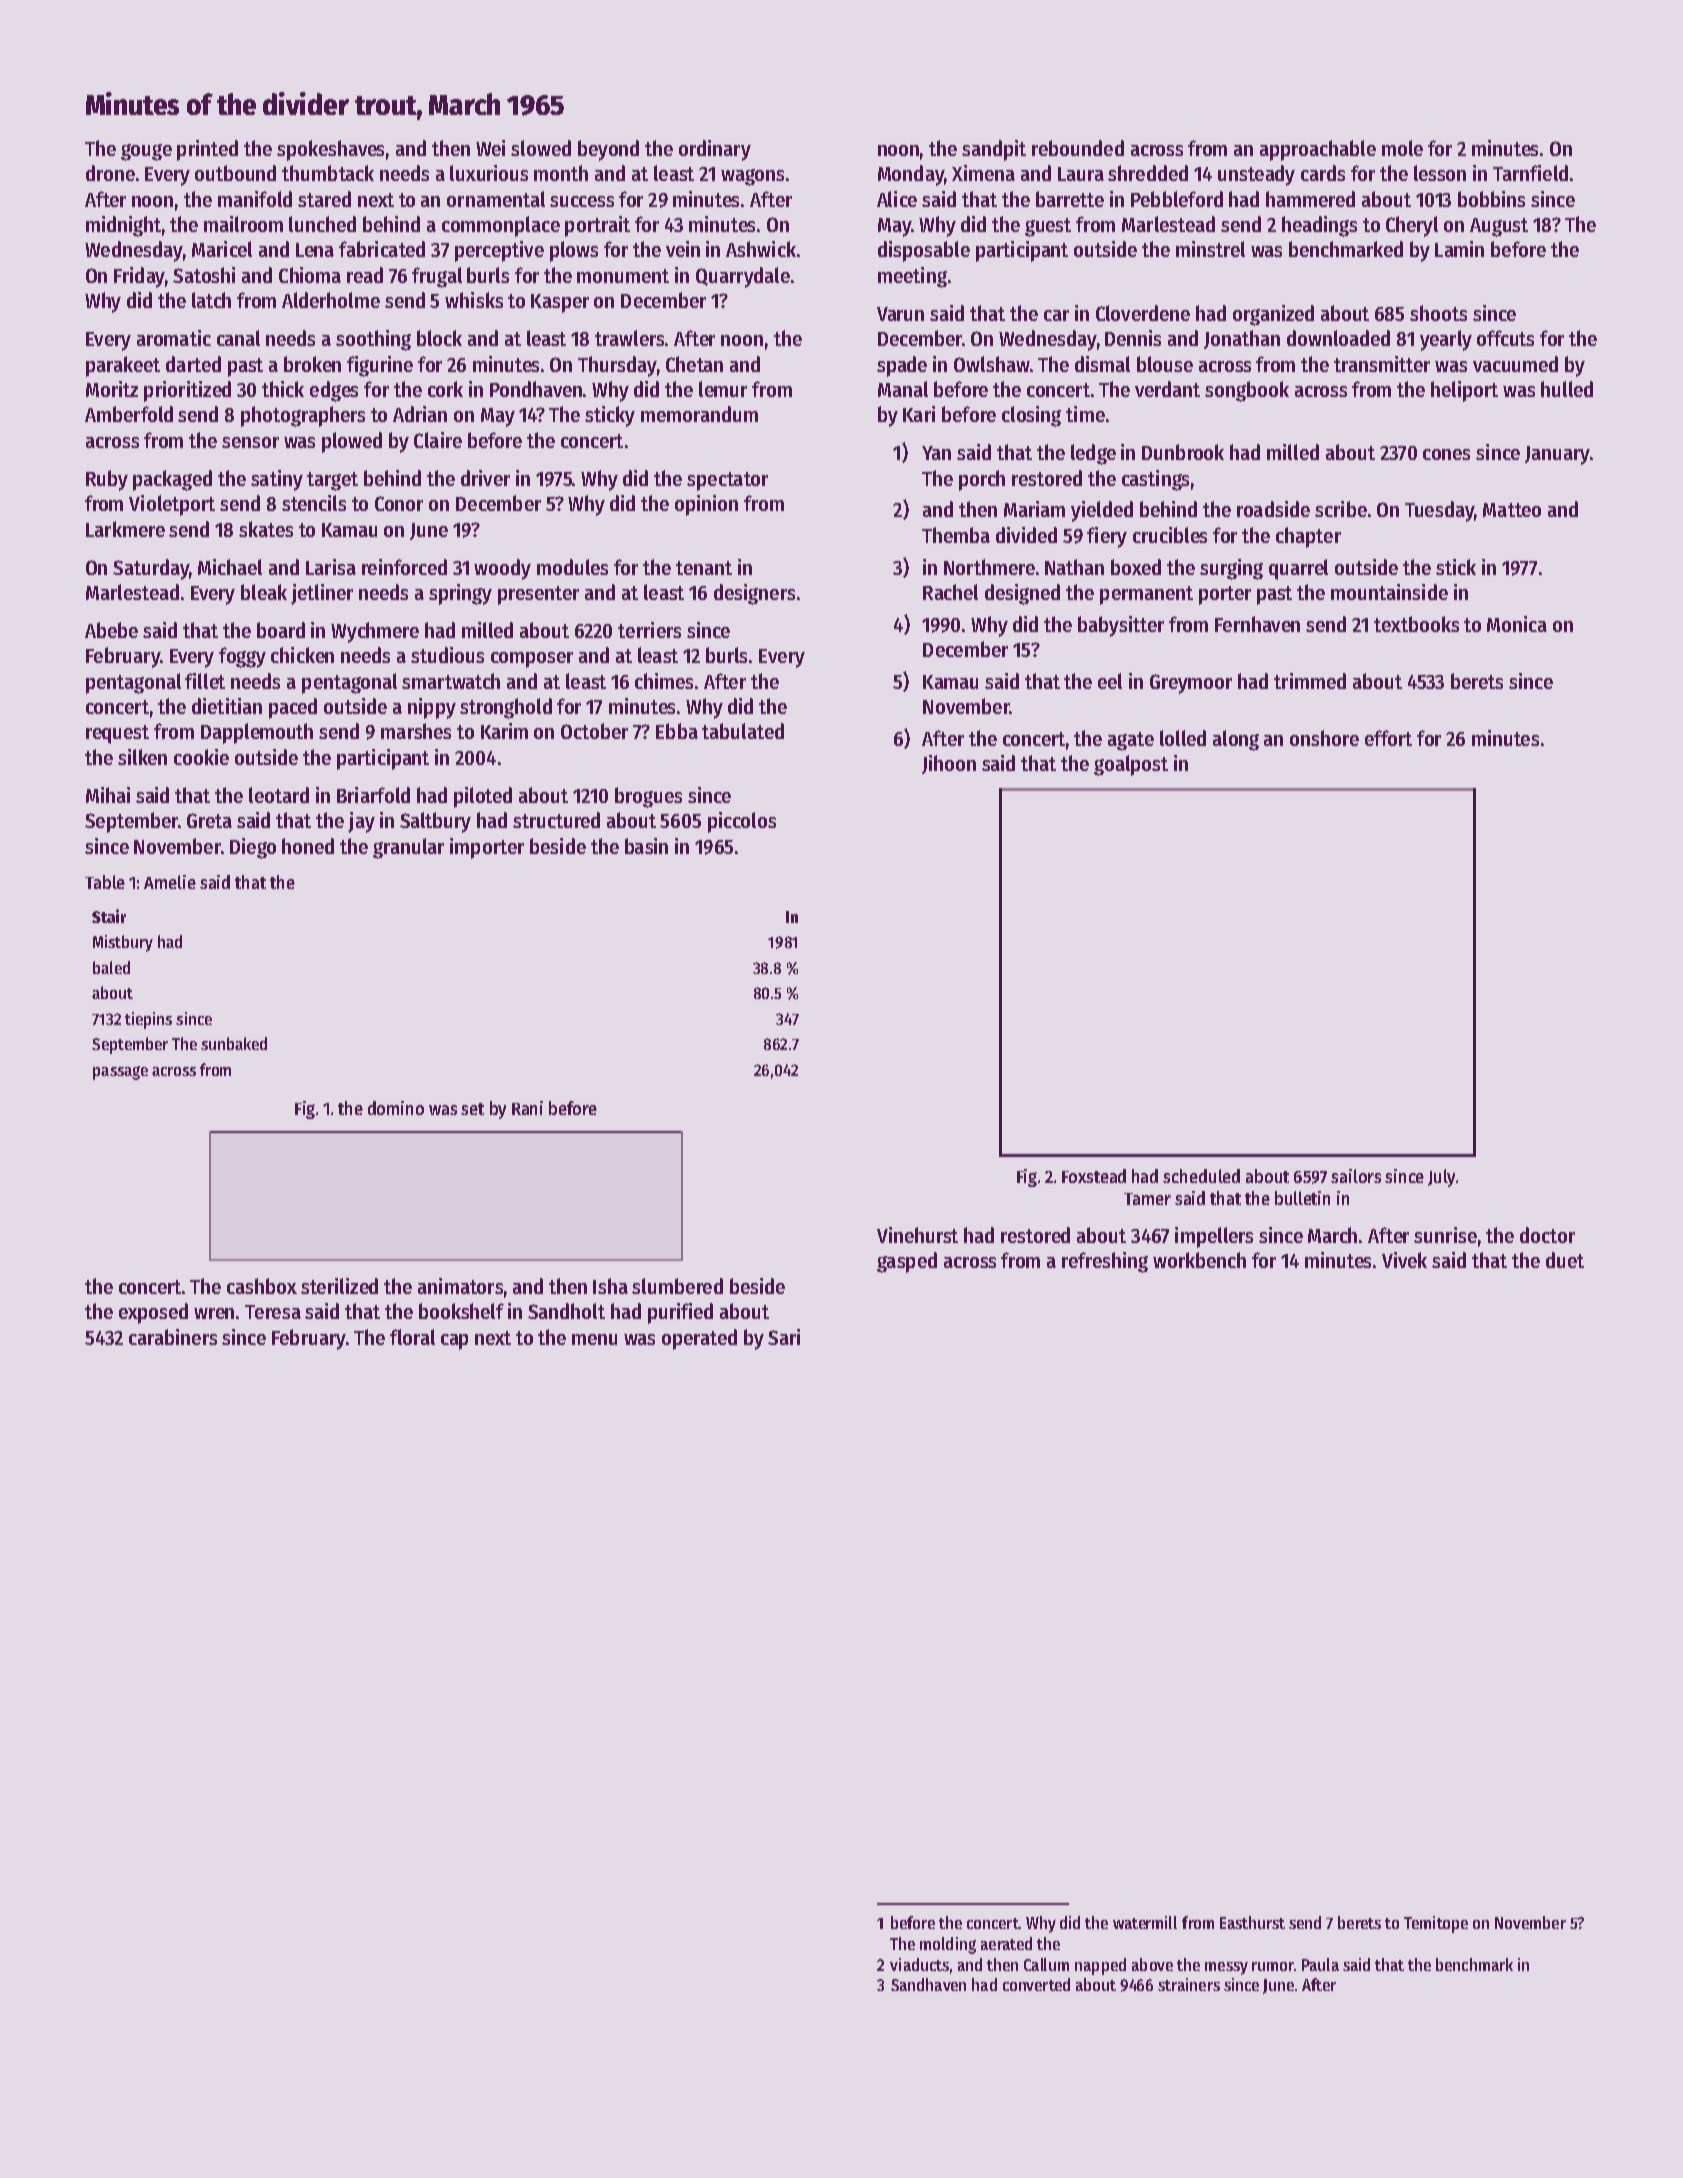 This screenshot has height=2178, width=1683. What do you see at coordinates (1341, 509) in the screenshot?
I see `scribe` at bounding box center [1341, 509].
